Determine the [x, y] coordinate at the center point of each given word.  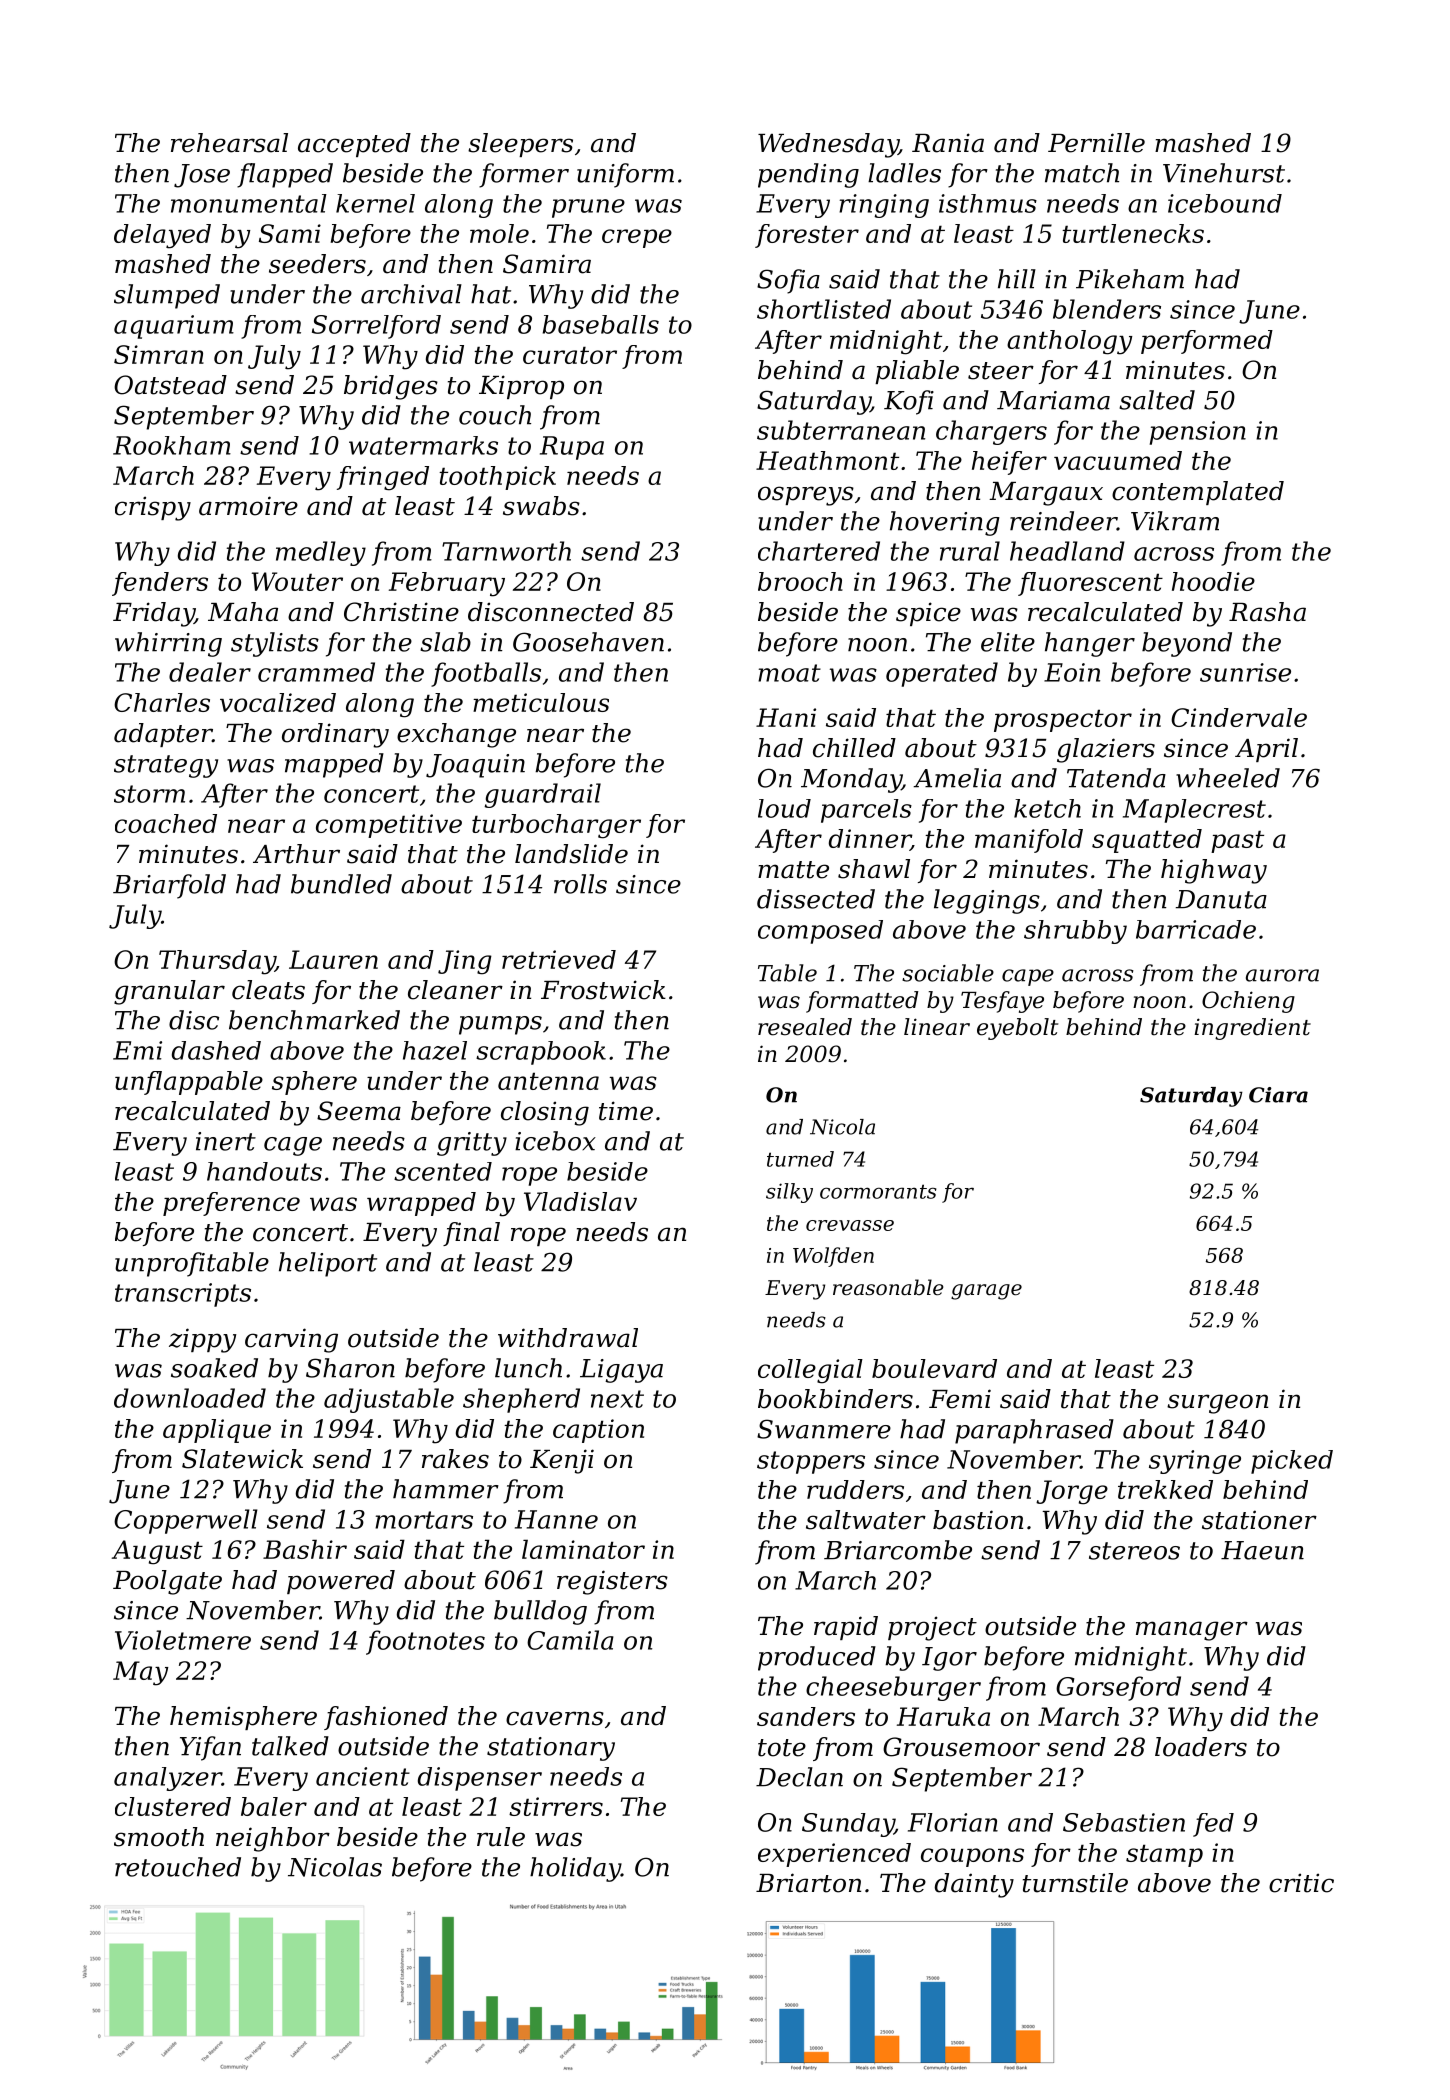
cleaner [455, 990]
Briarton [808, 1883]
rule [501, 1837]
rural [970, 551]
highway [1214, 871]
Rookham [172, 445]
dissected [816, 899]
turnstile [1075, 1883]
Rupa [572, 448]
